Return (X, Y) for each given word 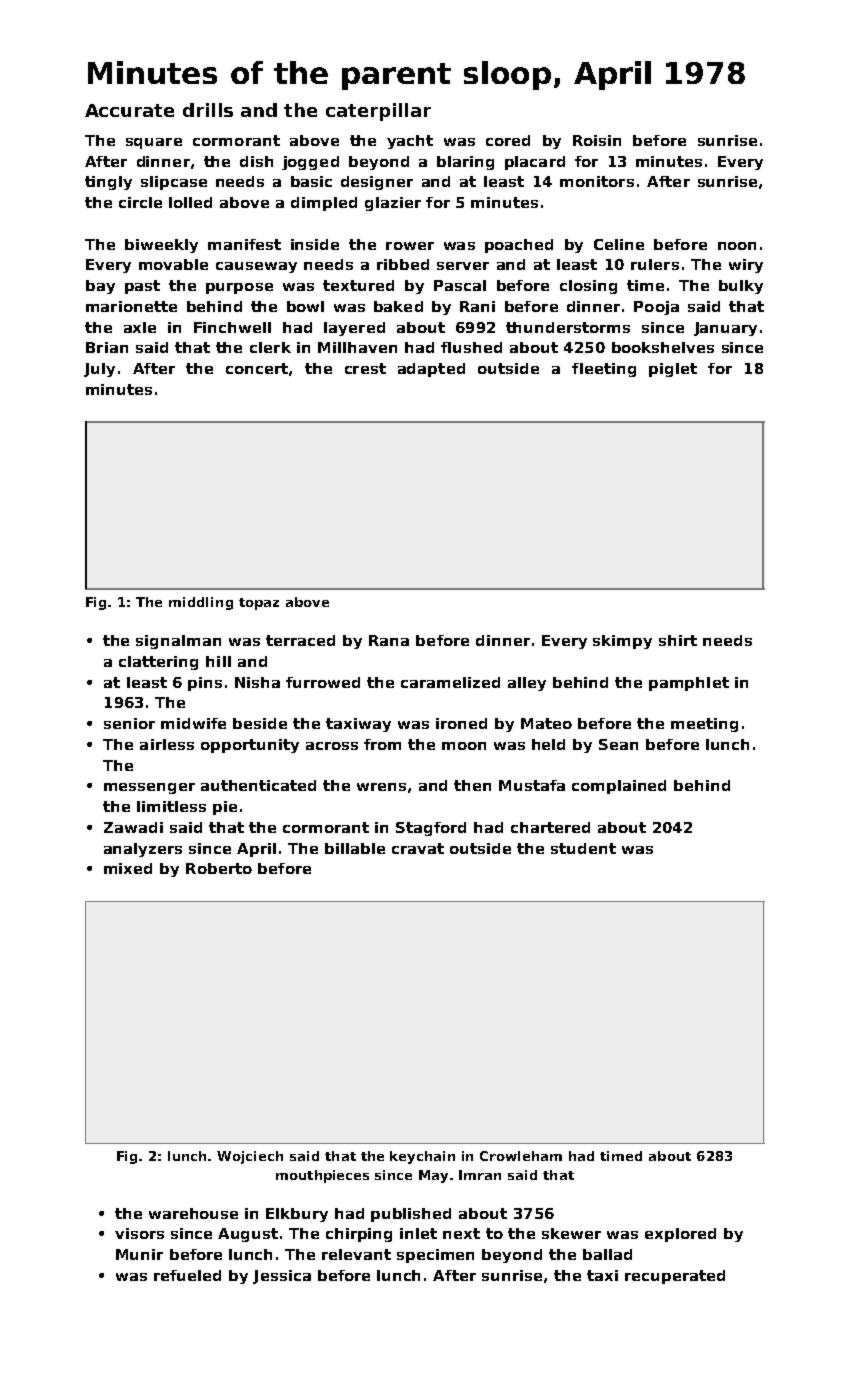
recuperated (675, 1277)
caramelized (450, 682)
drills (208, 110)
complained (619, 787)
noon (737, 246)
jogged (310, 163)
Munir (139, 1254)
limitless (171, 806)
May (433, 1176)
